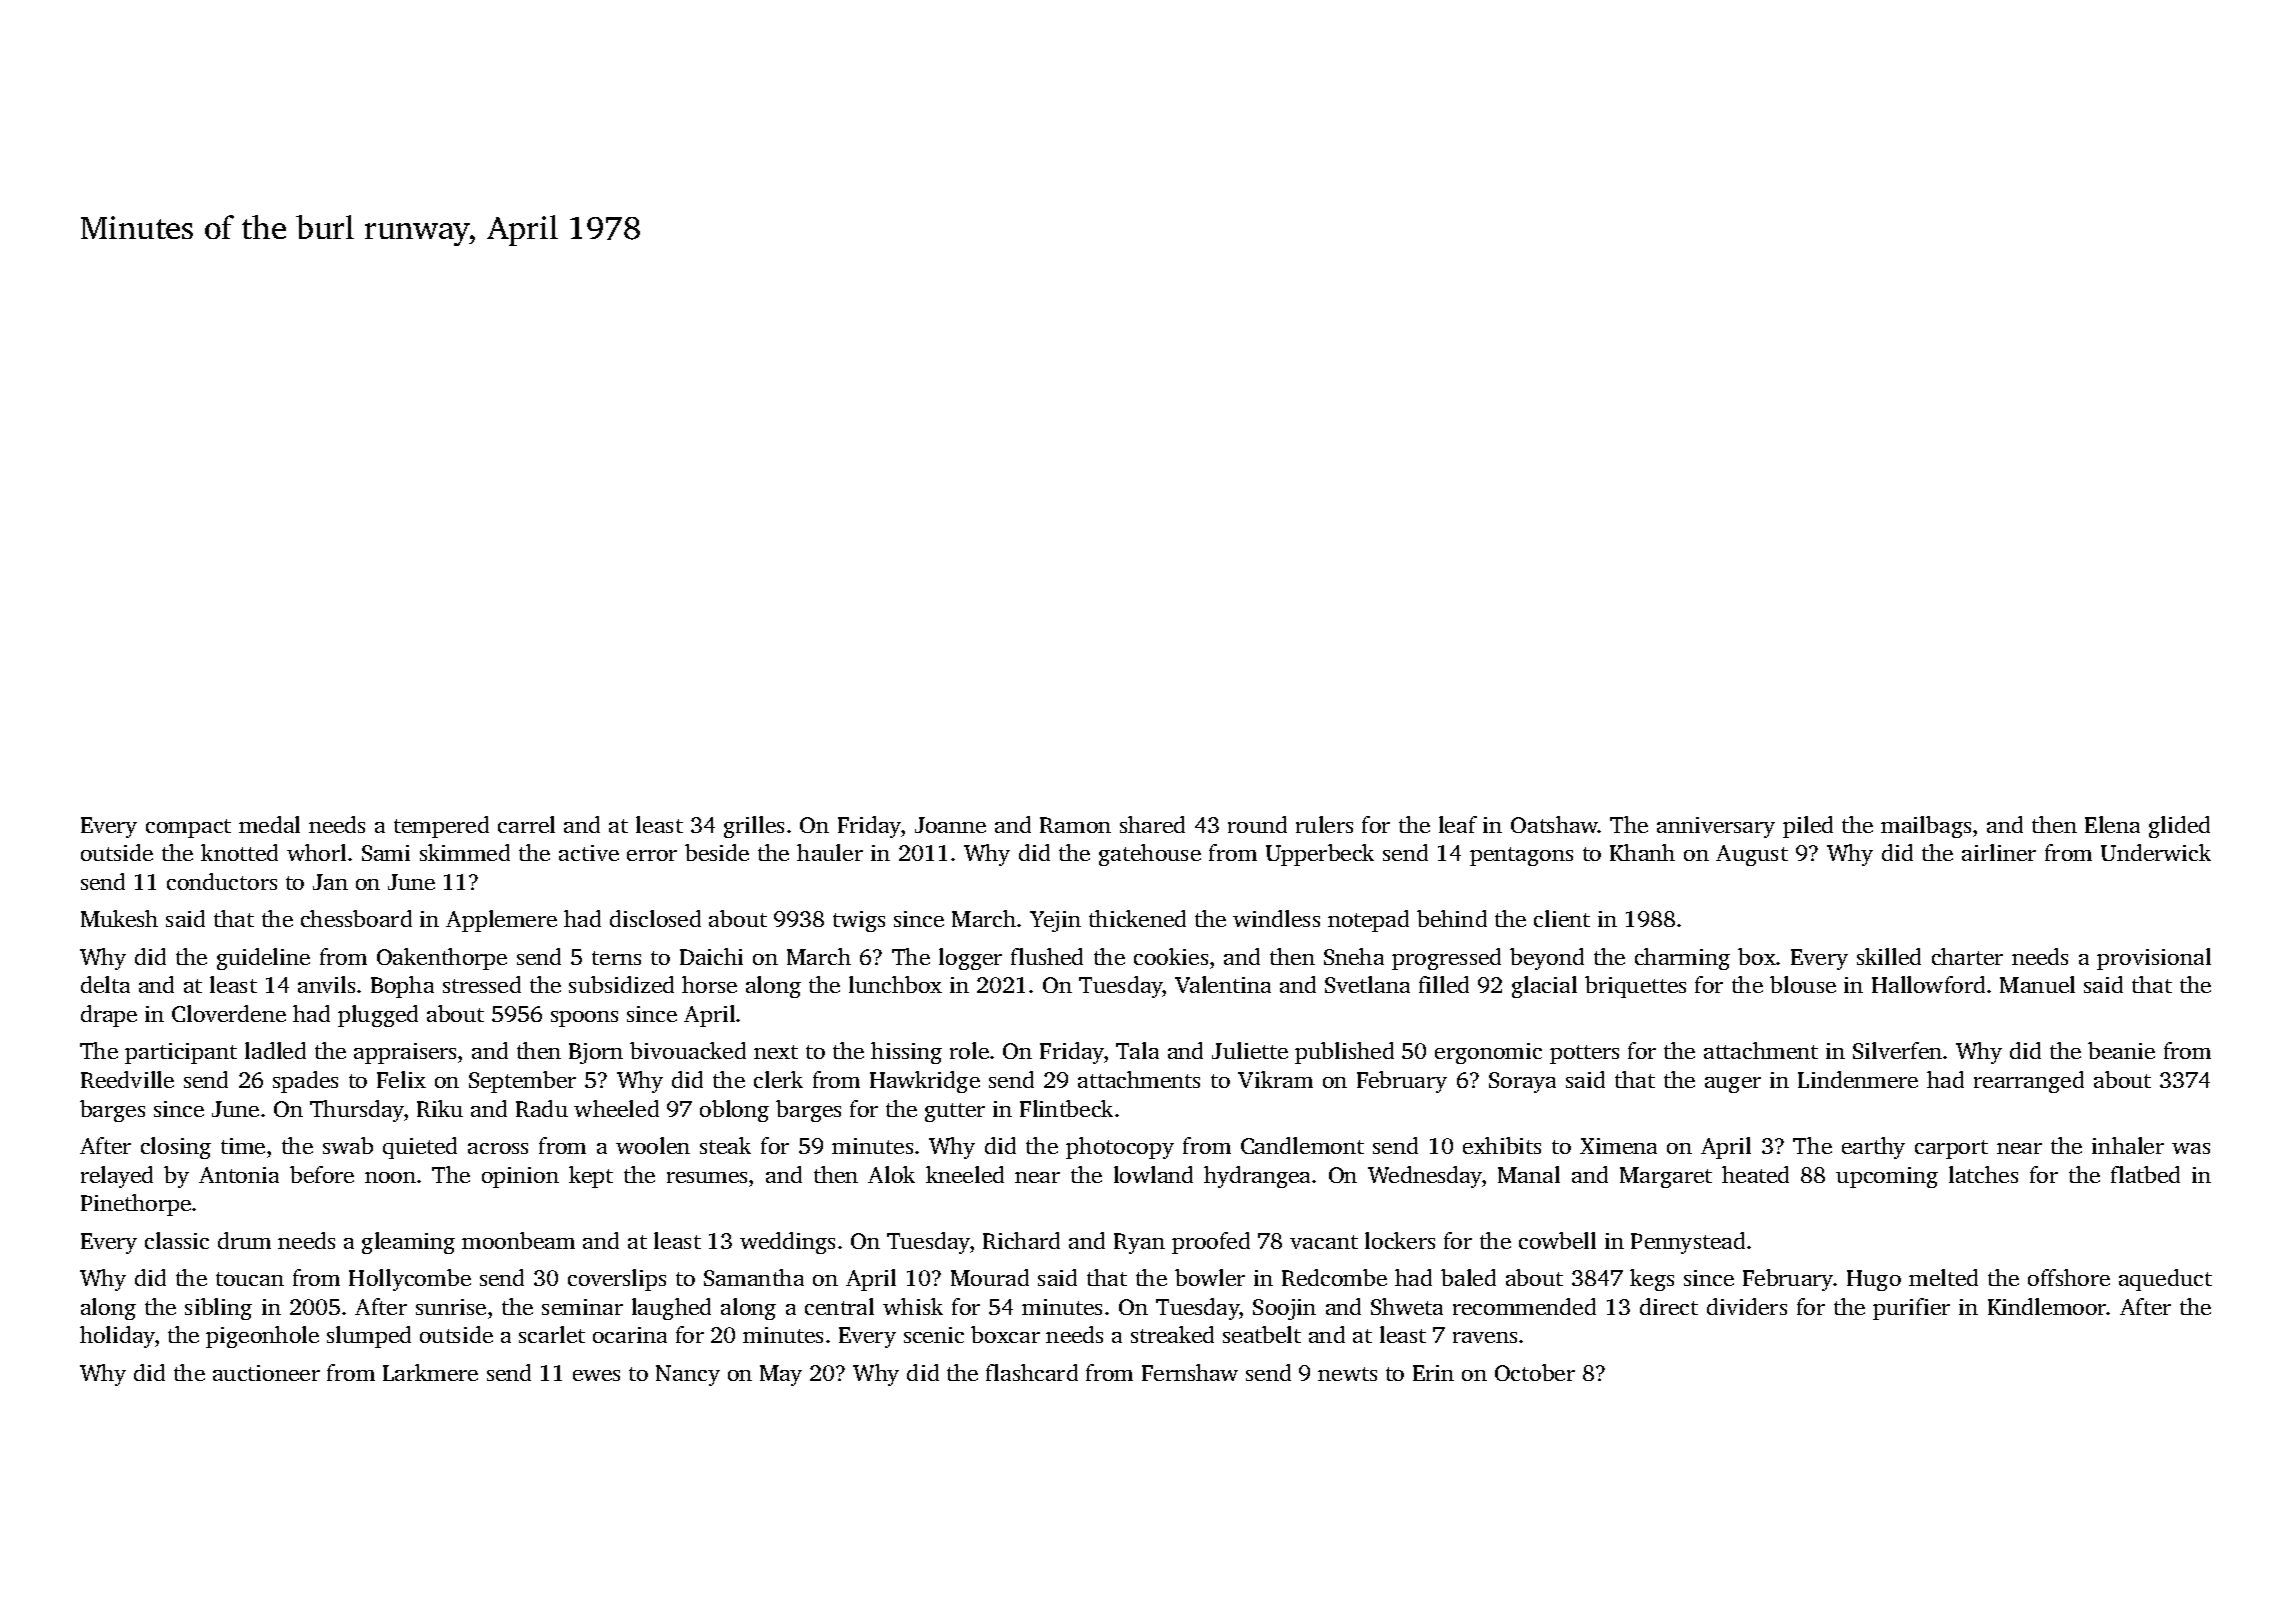 Image resolution: width=2292 pixels, height=1620 pixels. What do you see at coordinates (1150, 855) in the image?
I see `gatehouse` at bounding box center [1150, 855].
